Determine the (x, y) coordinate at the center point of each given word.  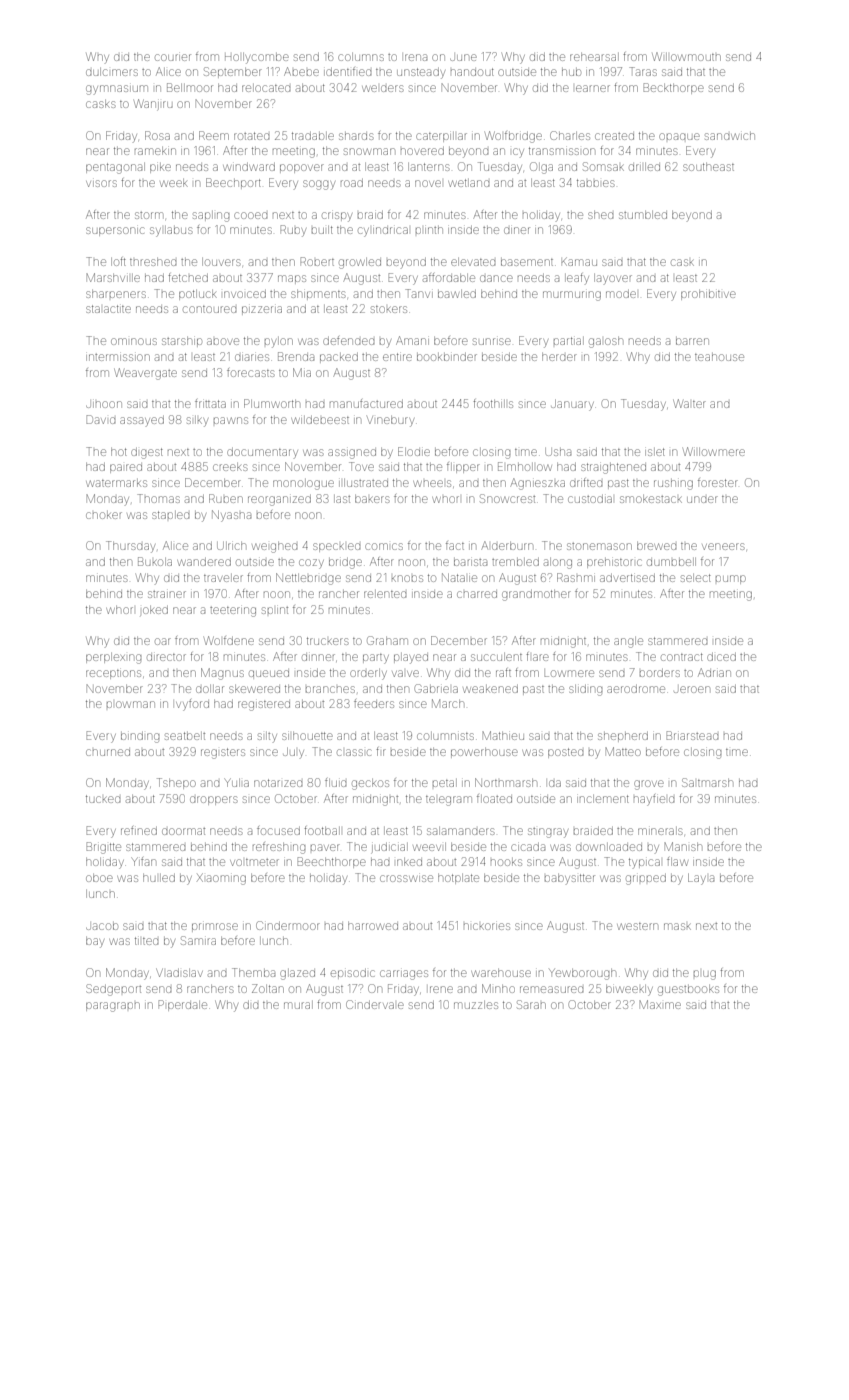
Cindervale (375, 1004)
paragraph (113, 1007)
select (696, 578)
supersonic (115, 231)
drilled (644, 167)
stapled (170, 515)
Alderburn (506, 545)
